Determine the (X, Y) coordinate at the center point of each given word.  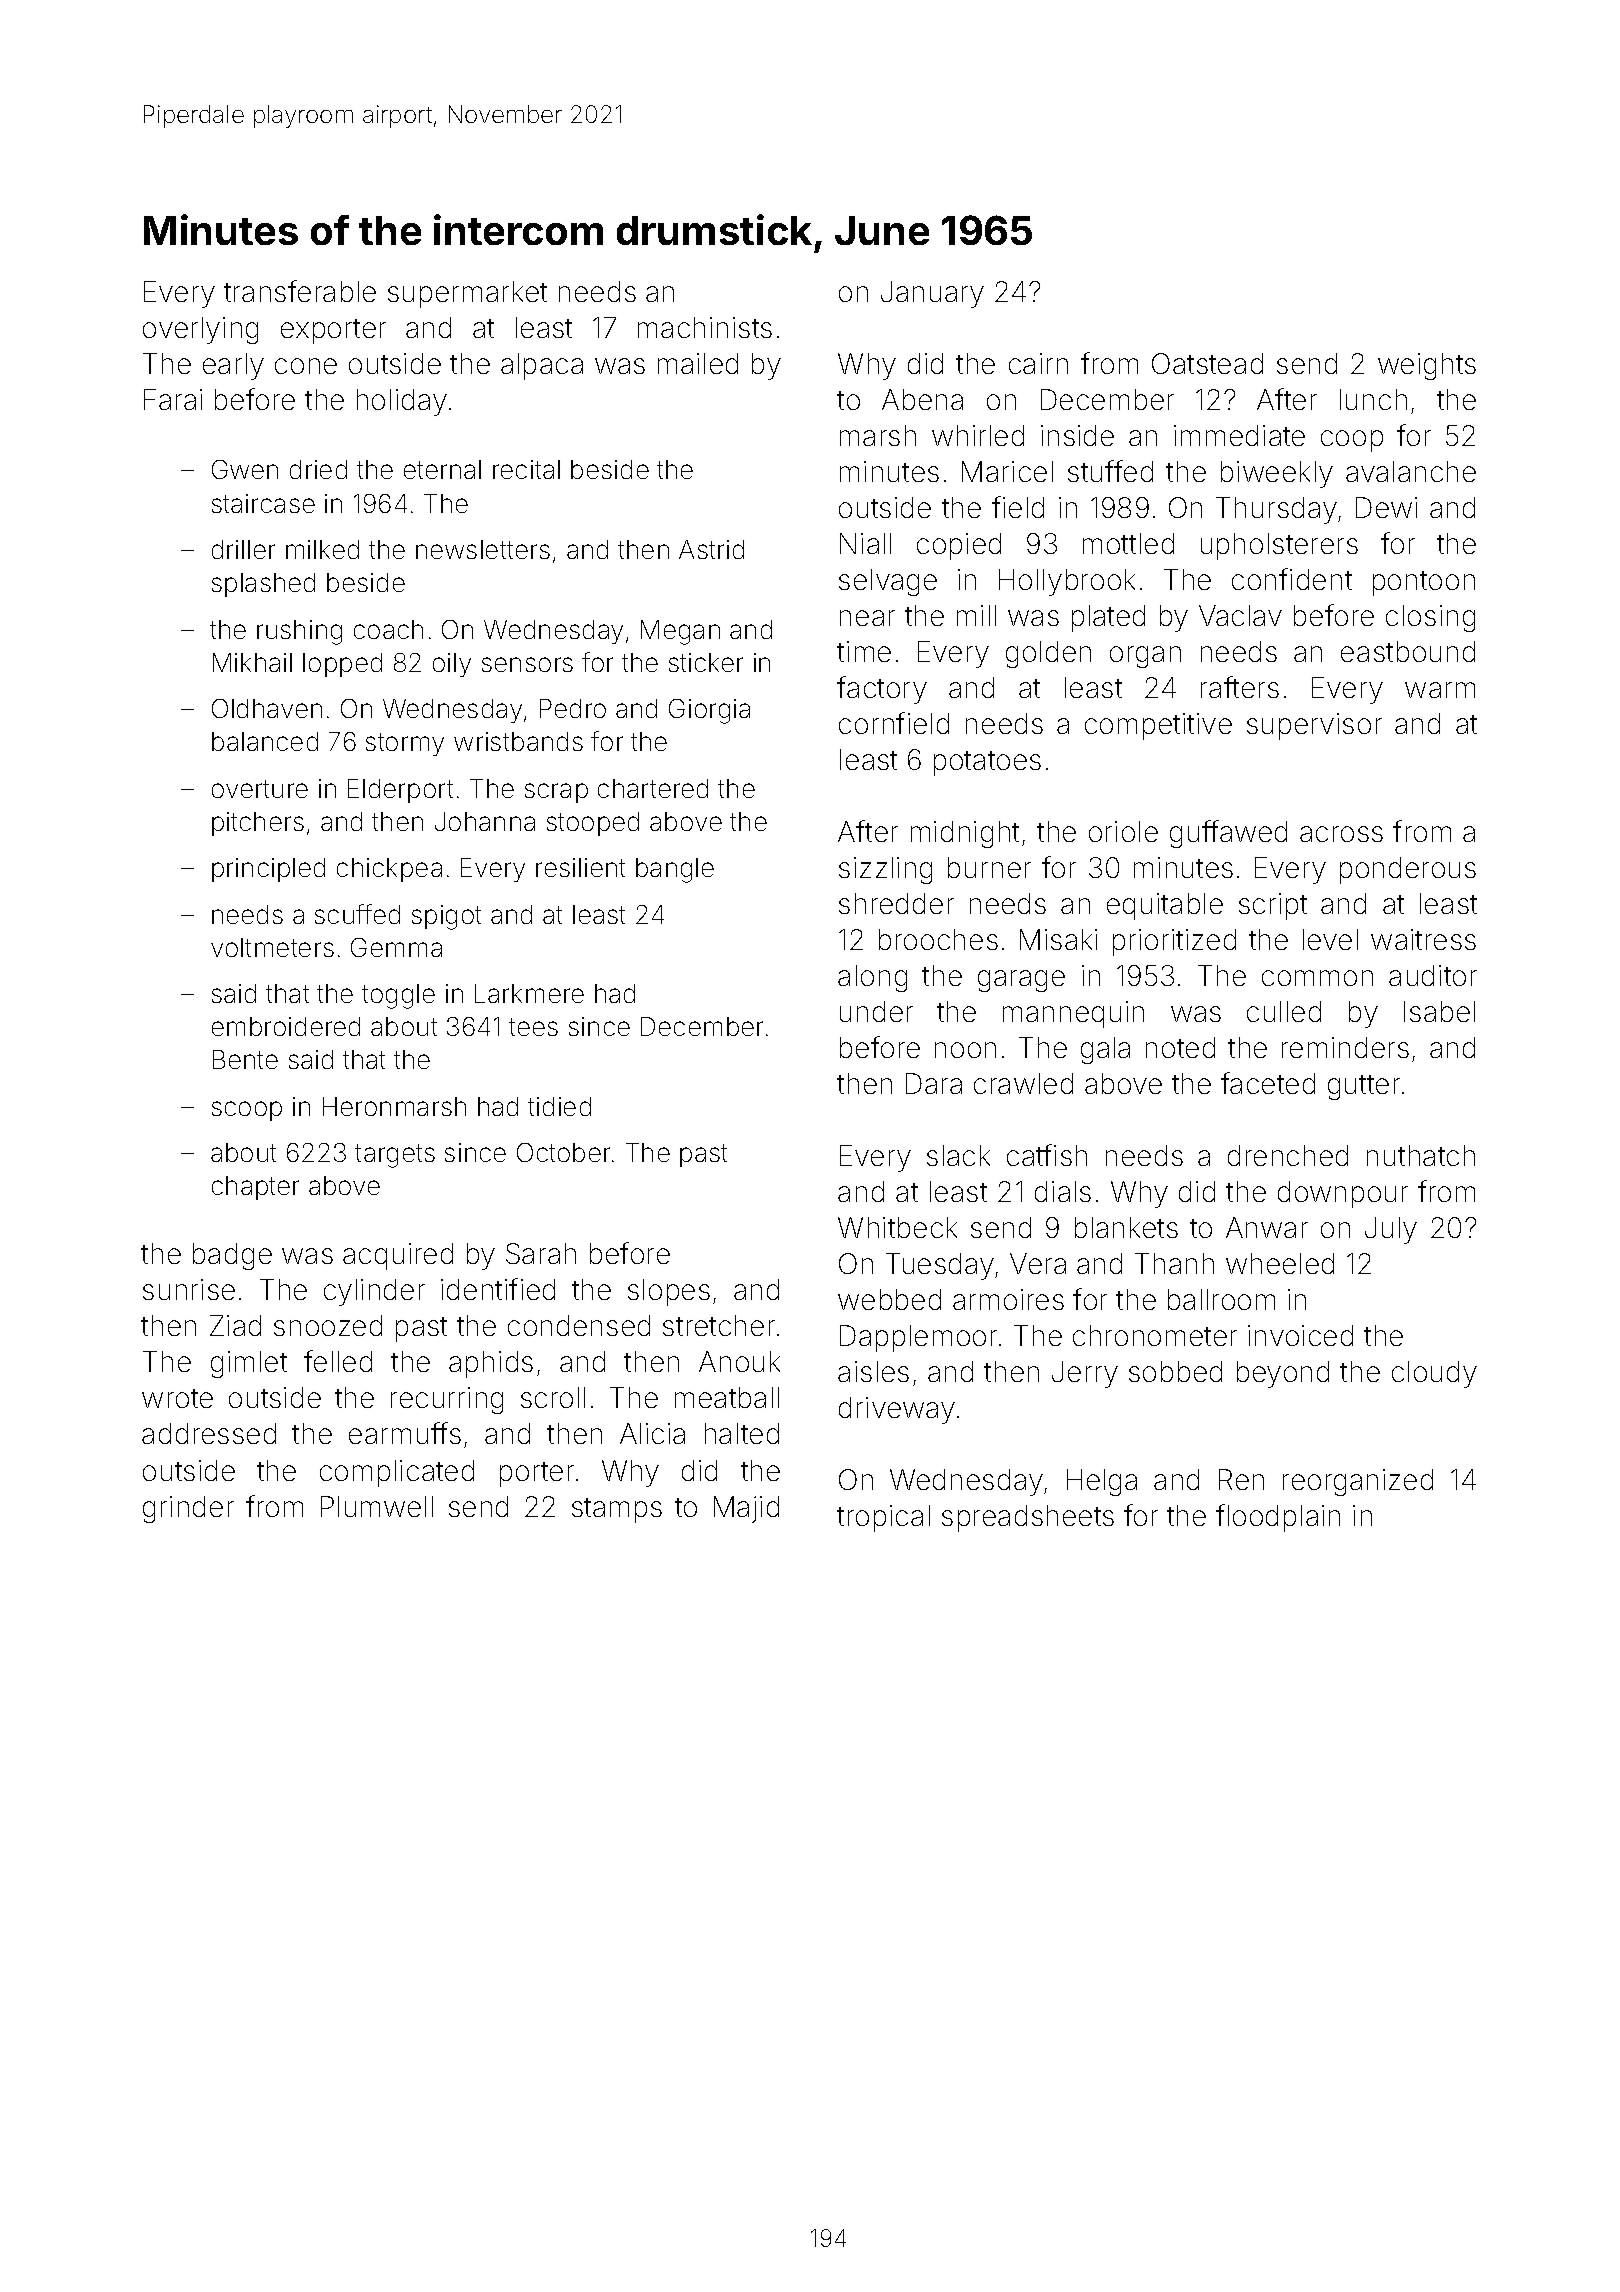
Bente (245, 1059)
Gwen (245, 469)
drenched (1288, 1155)
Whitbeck (897, 1227)
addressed (209, 1433)
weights (1427, 366)
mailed (698, 363)
